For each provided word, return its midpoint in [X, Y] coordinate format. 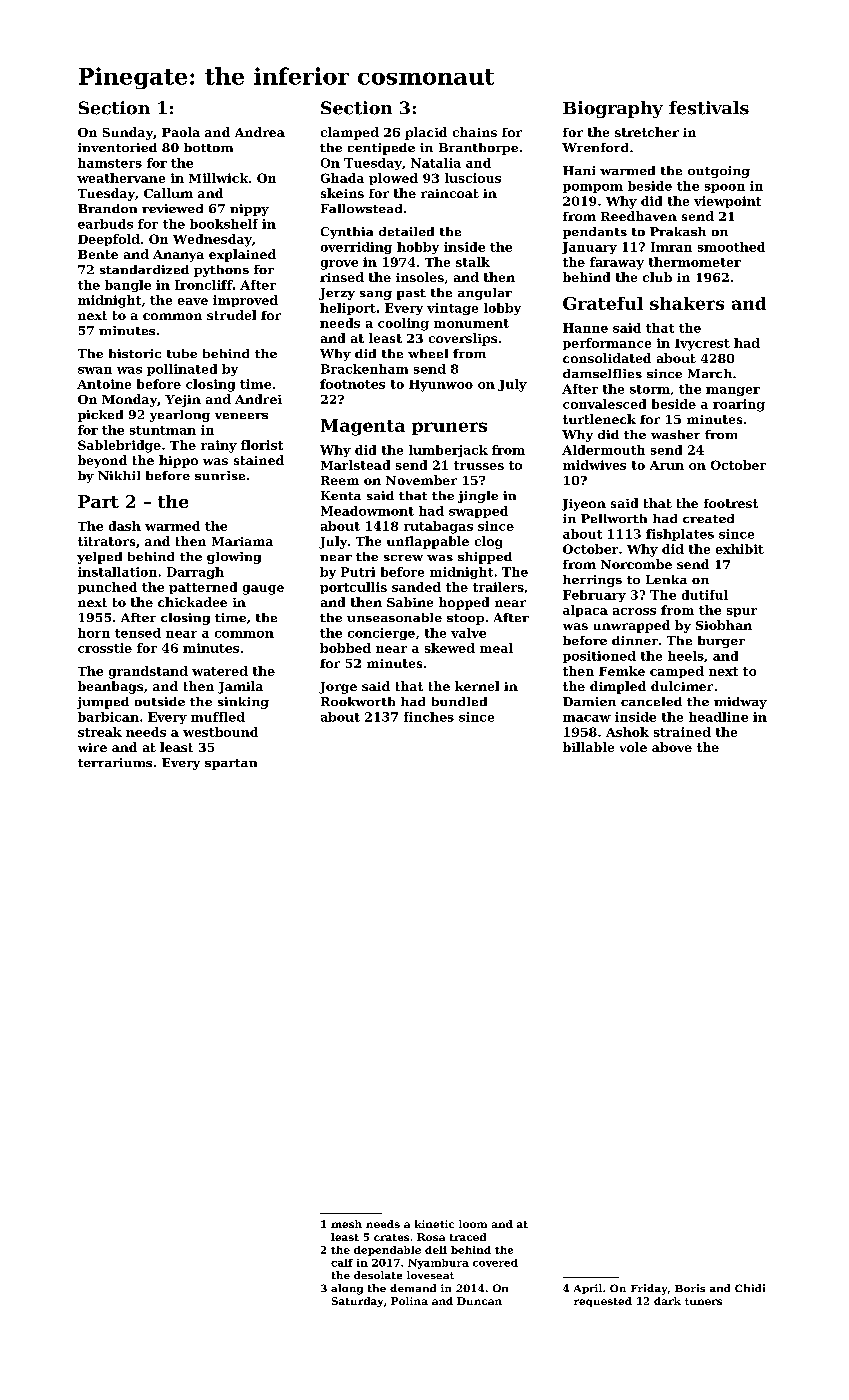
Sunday [128, 133]
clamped [350, 133]
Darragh [195, 573]
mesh [346, 1224]
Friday [649, 1289]
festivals [709, 108]
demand [413, 1288]
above [672, 747]
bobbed [345, 648]
